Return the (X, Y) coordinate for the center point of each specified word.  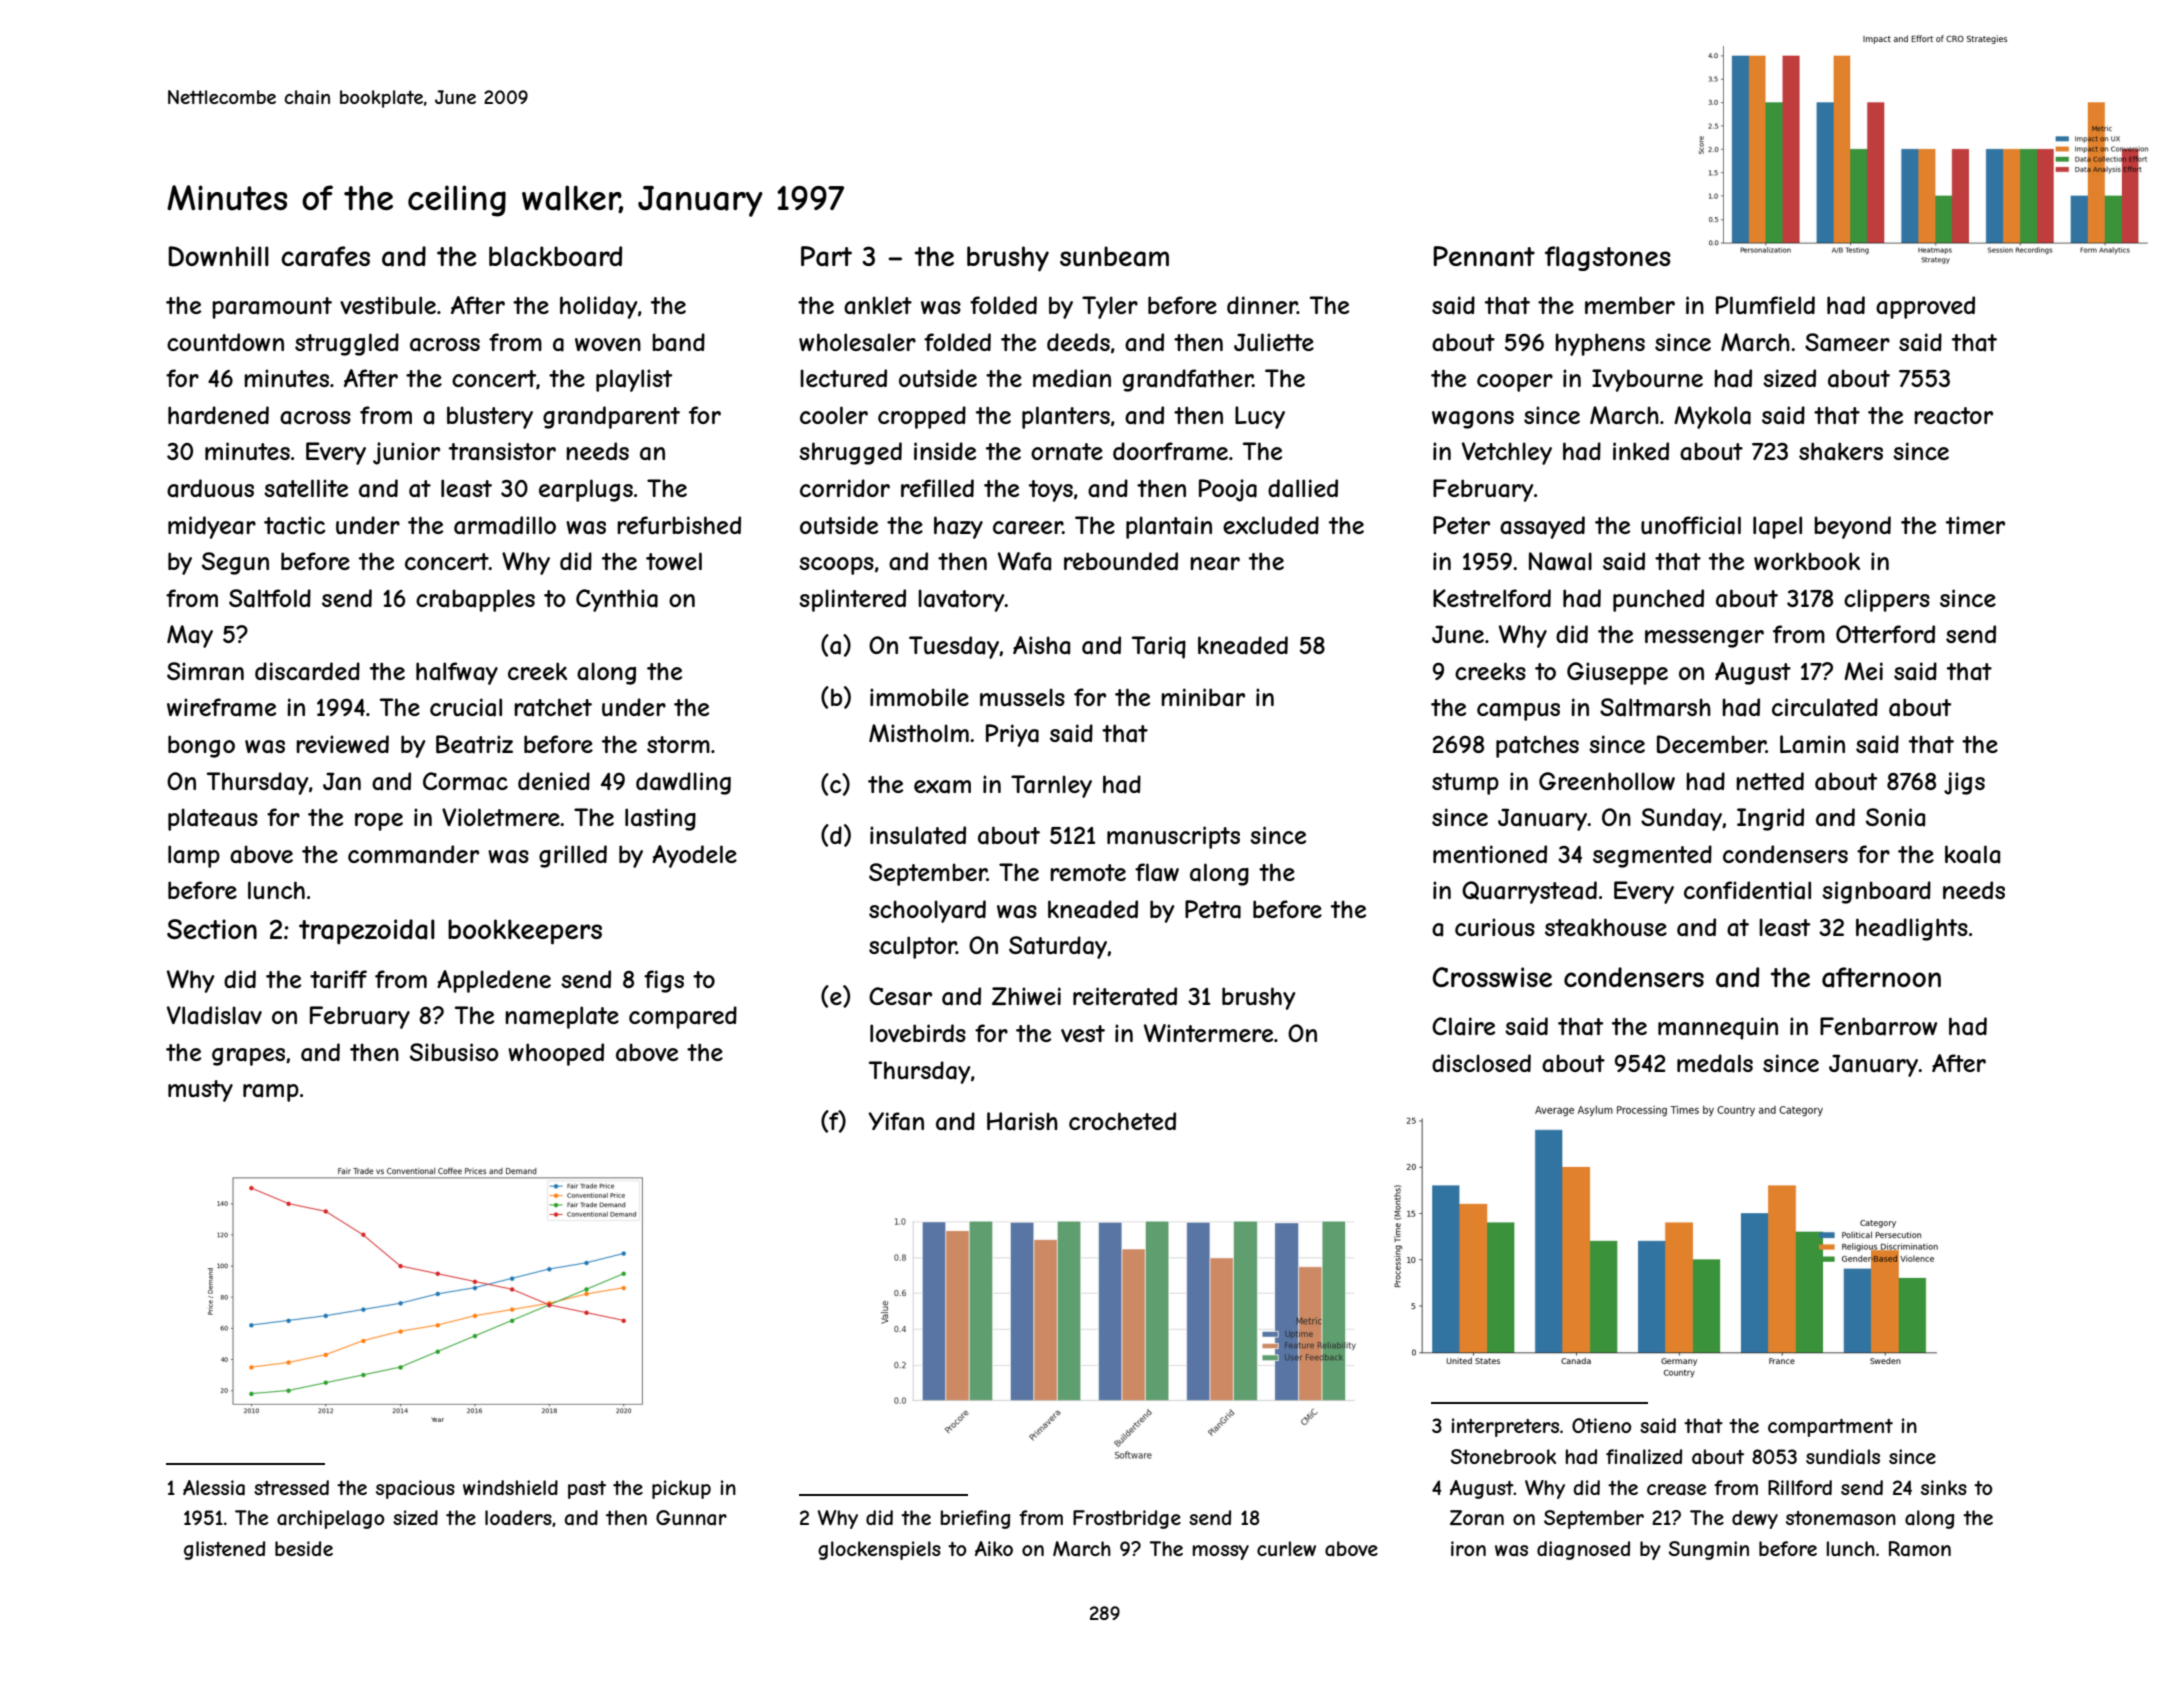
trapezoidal (367, 932)
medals (1715, 1063)
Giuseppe (1617, 673)
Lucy (1260, 417)
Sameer (1847, 342)
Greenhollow (1607, 781)
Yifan (896, 1121)
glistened (224, 1550)
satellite (306, 488)
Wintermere (1208, 1033)
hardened (218, 415)
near (1215, 564)
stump (1465, 784)
